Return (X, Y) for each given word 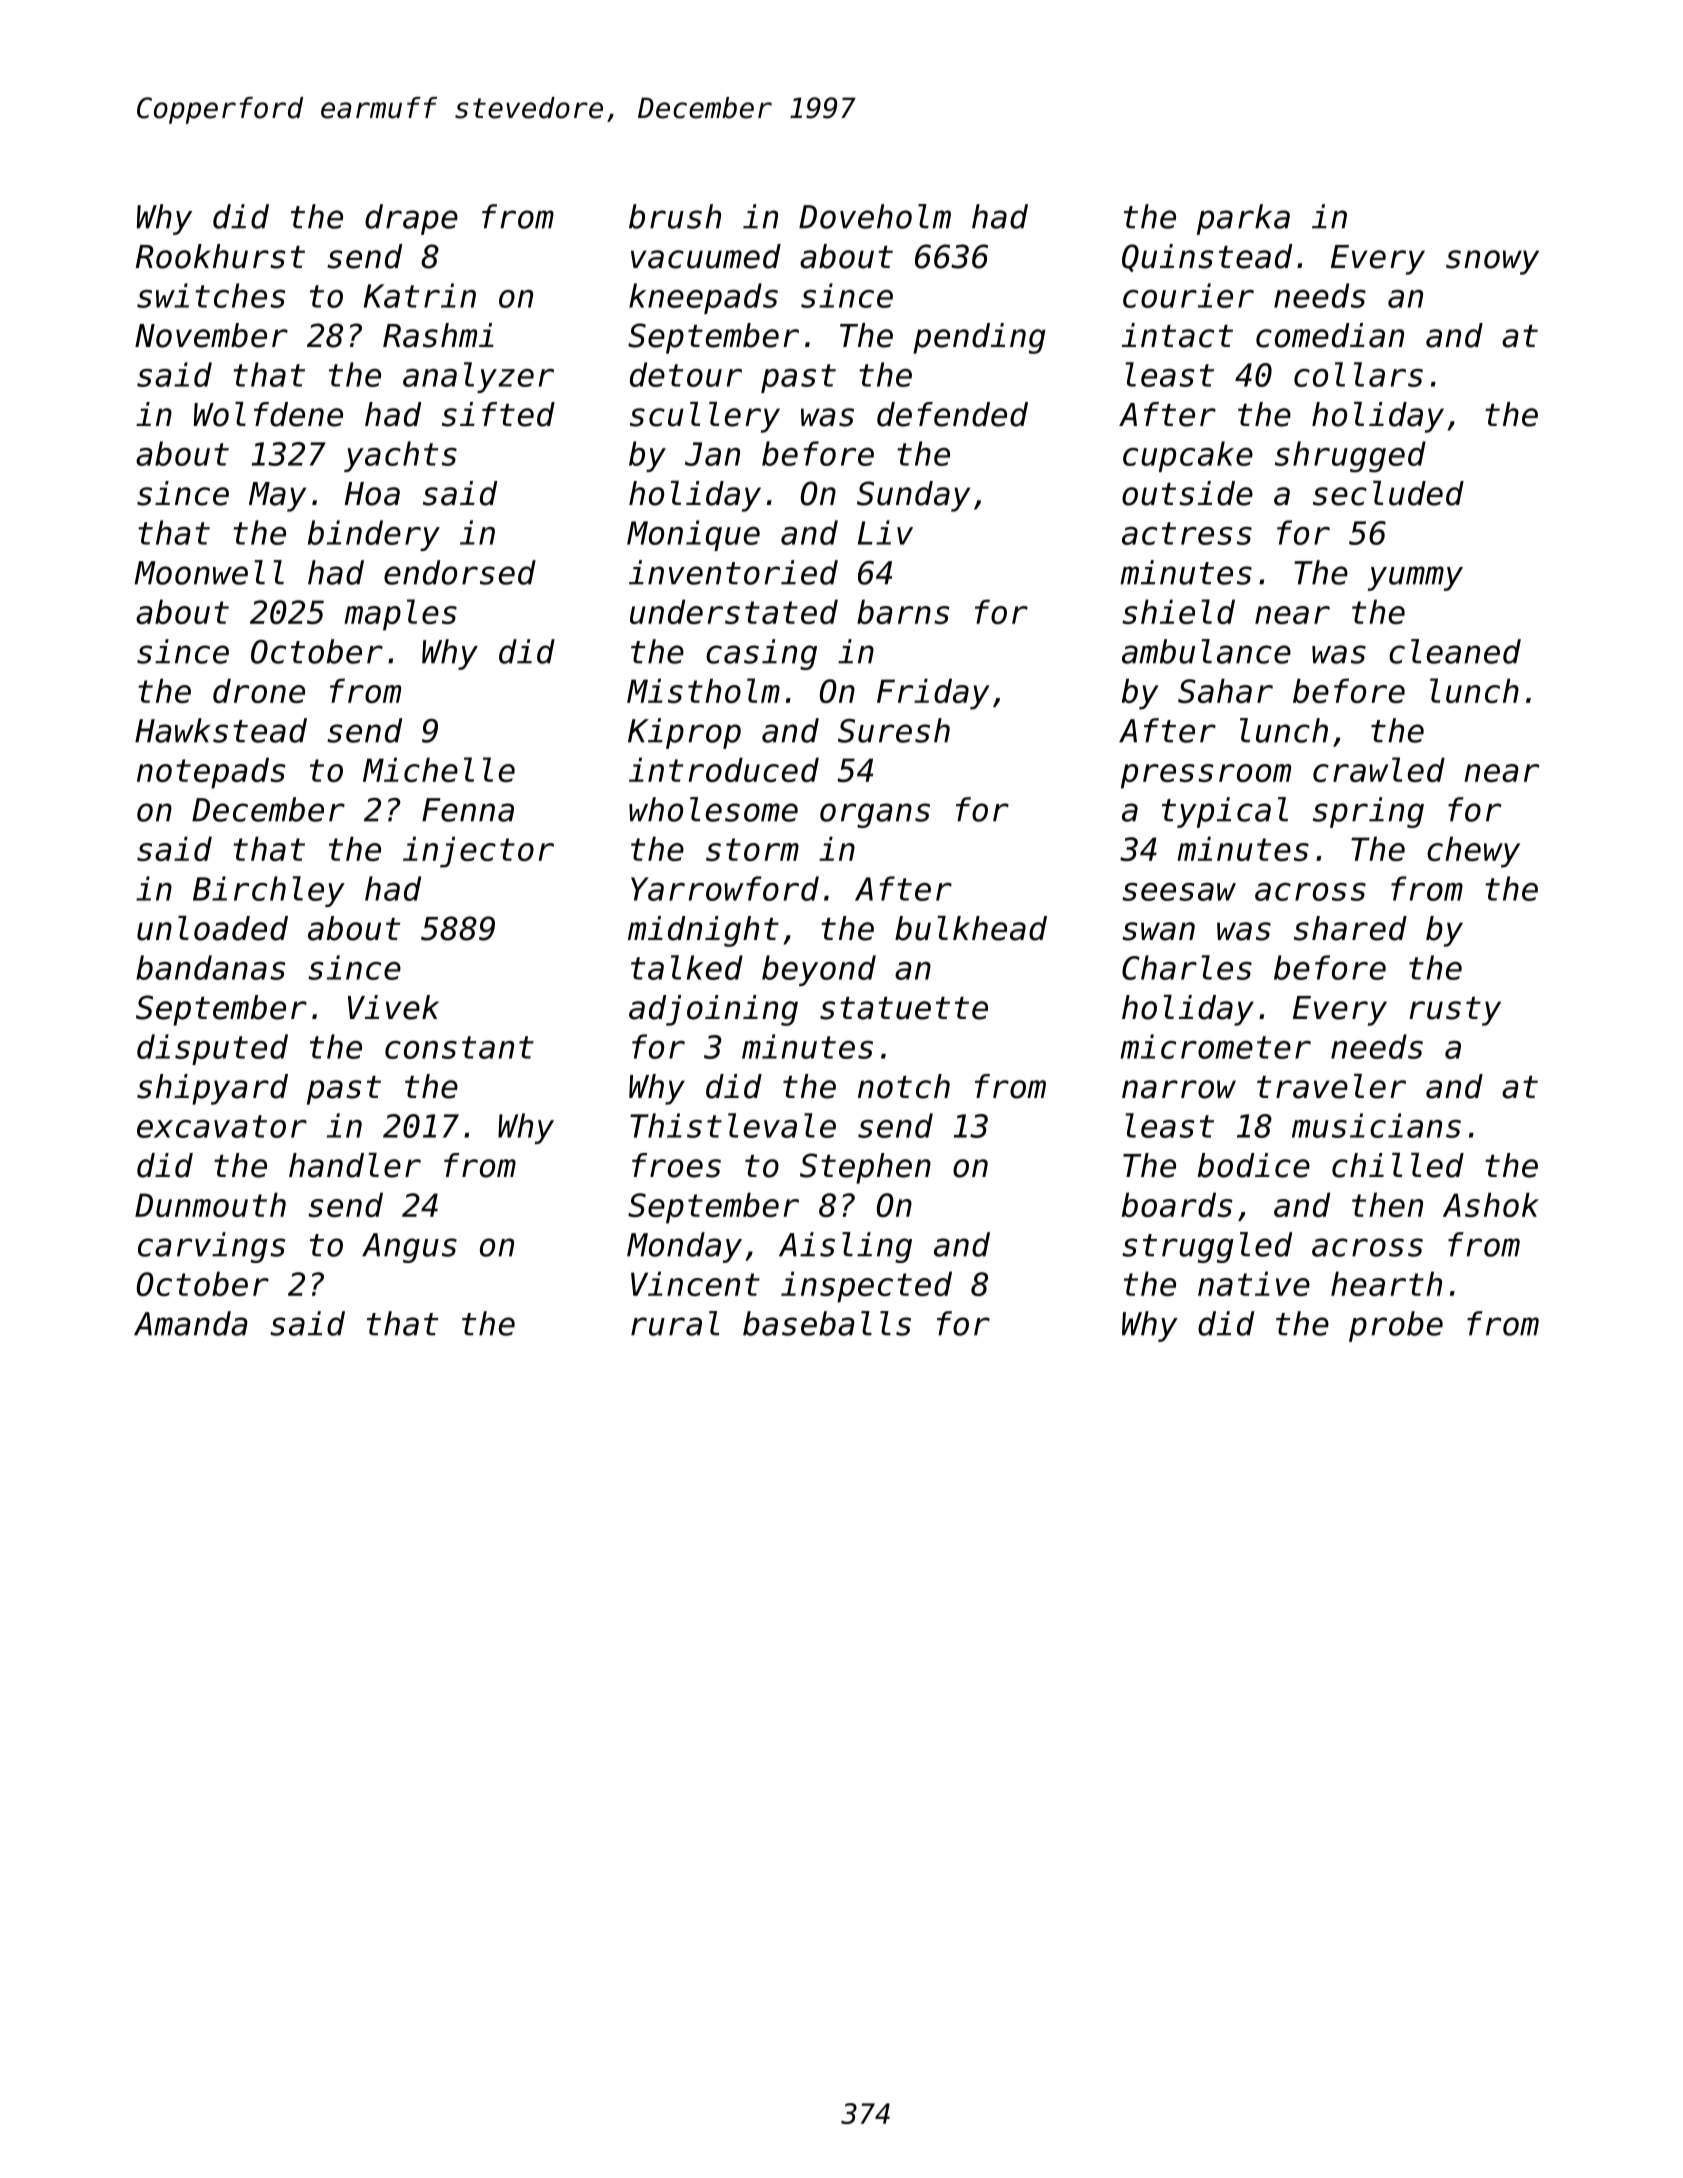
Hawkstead (221, 730)
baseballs (827, 1323)
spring (1368, 812)
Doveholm (875, 216)
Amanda (191, 1323)
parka (1243, 219)
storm (752, 849)
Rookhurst (220, 256)
